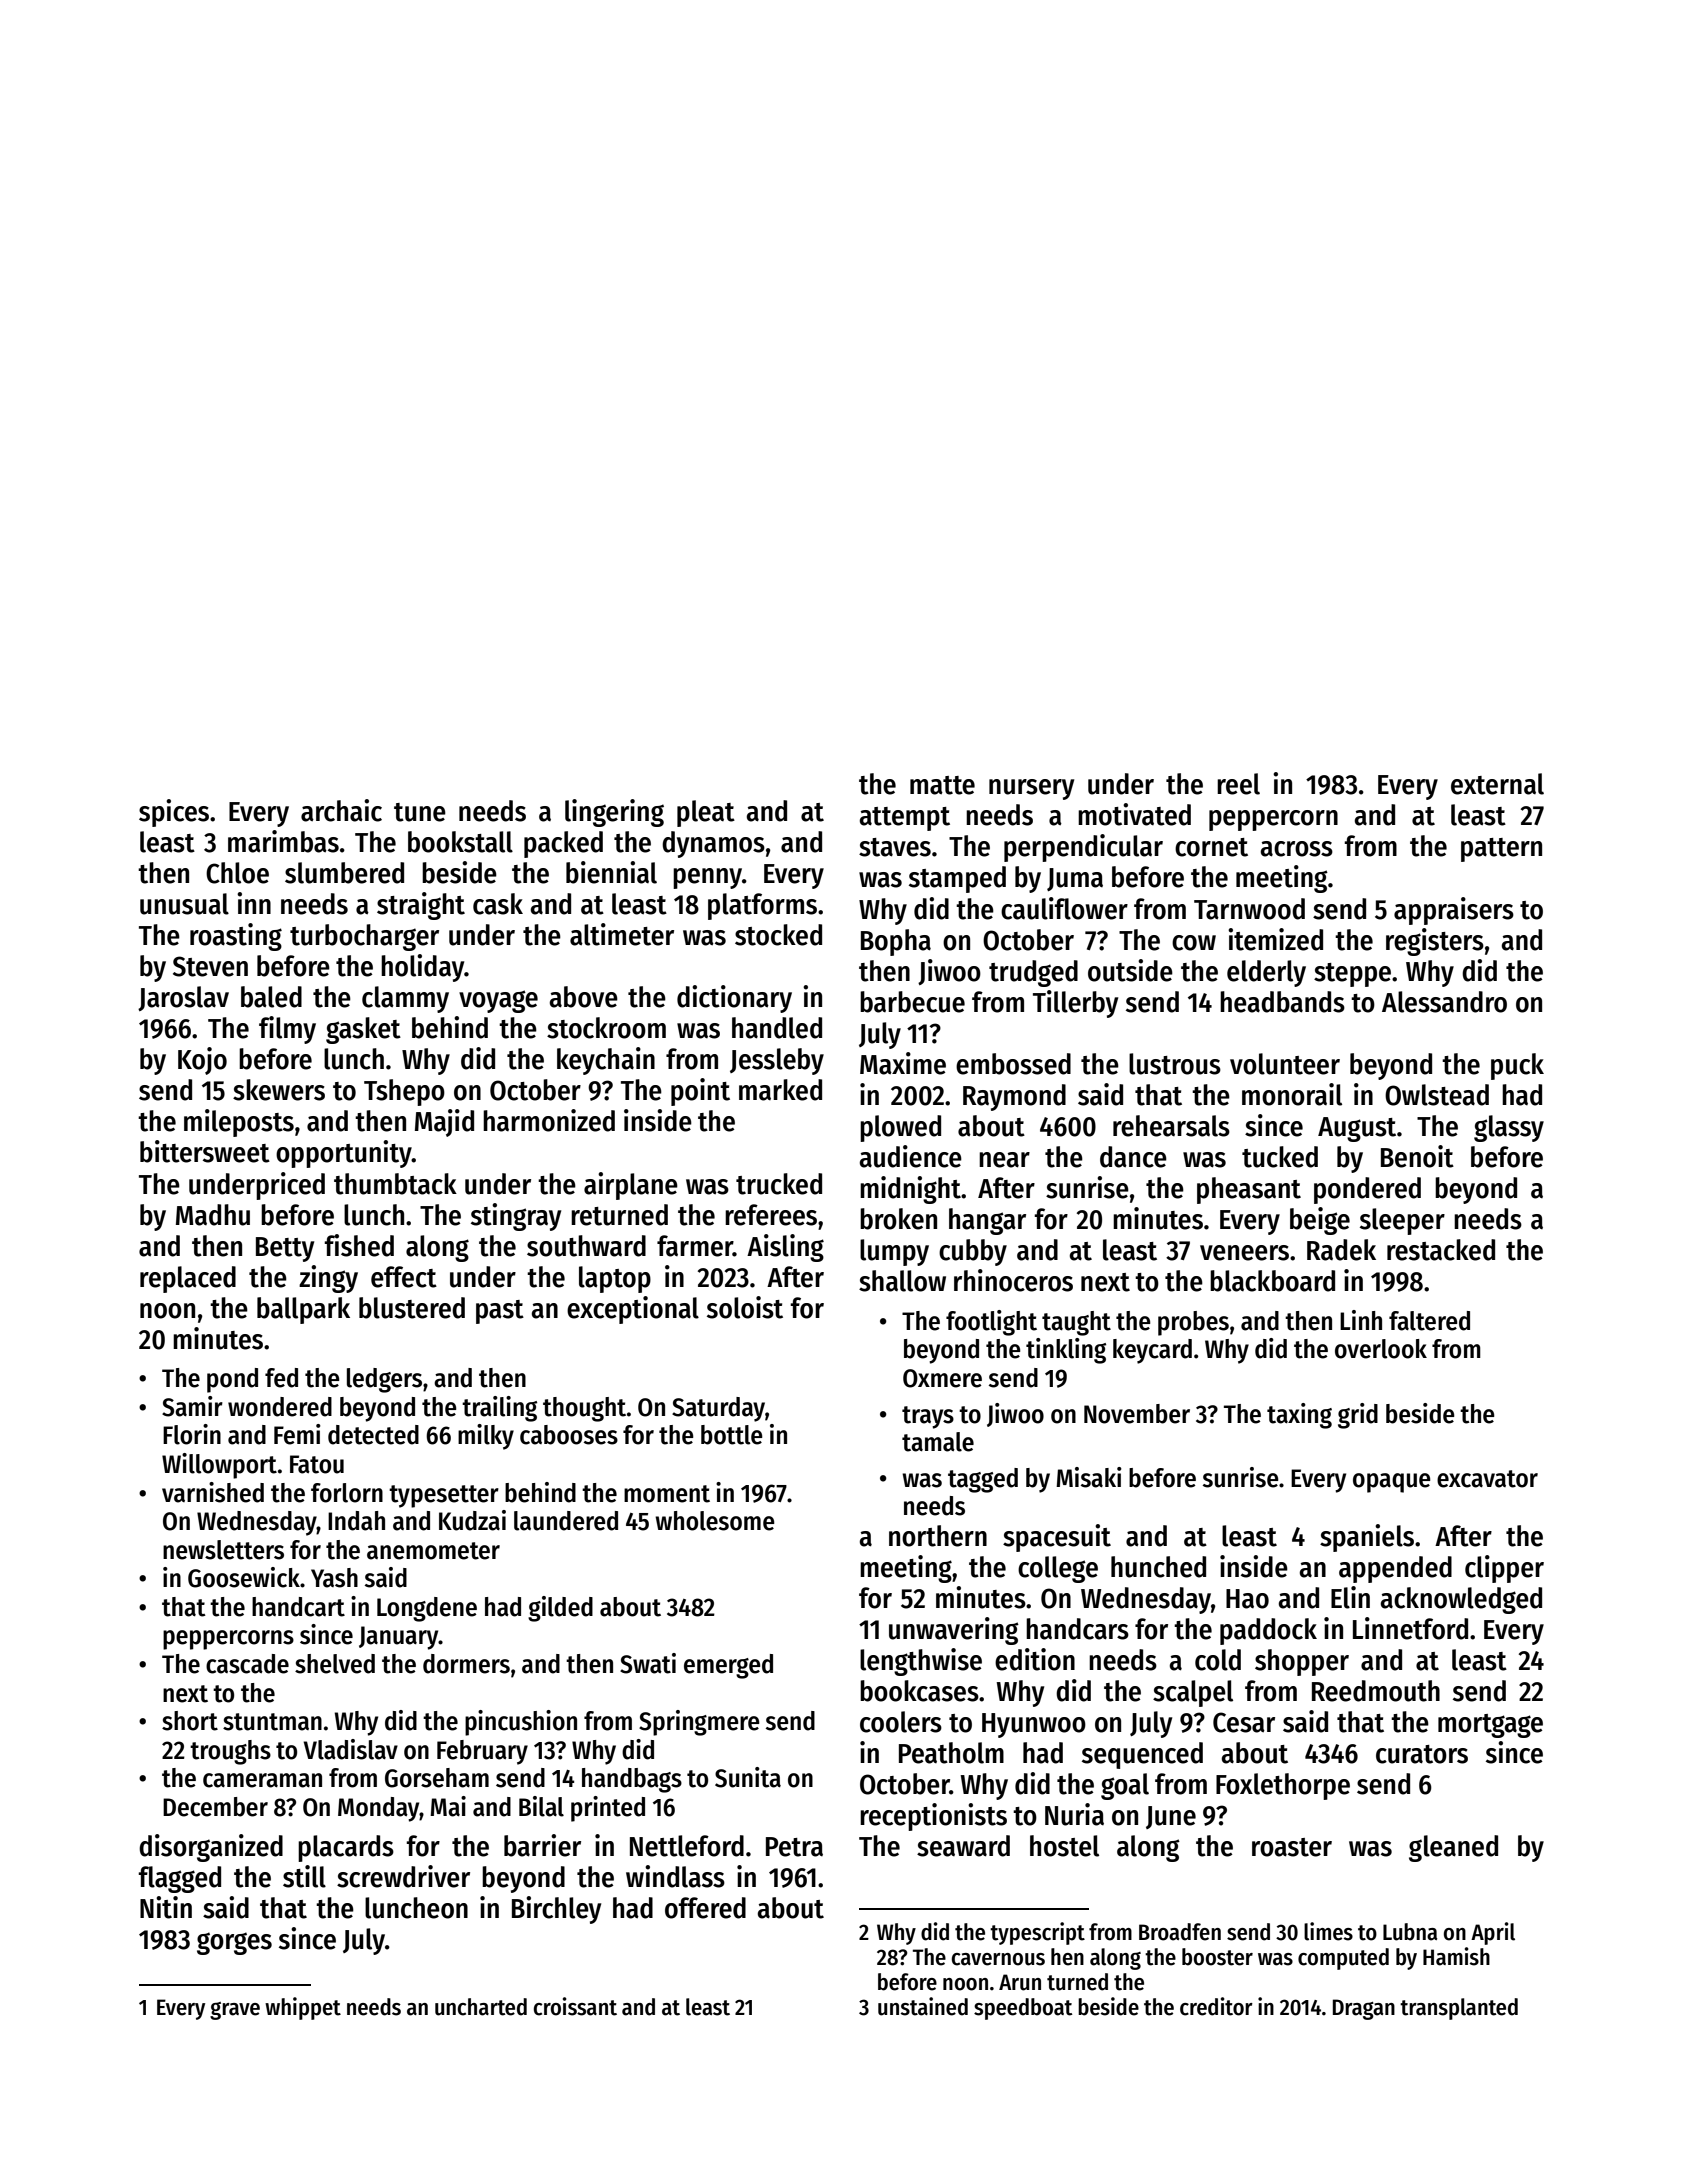 Image resolution: width=1683 pixels, height=2178 pixels. What do you see at coordinates (1437, 1095) in the image?
I see `Owlstead` at bounding box center [1437, 1095].
